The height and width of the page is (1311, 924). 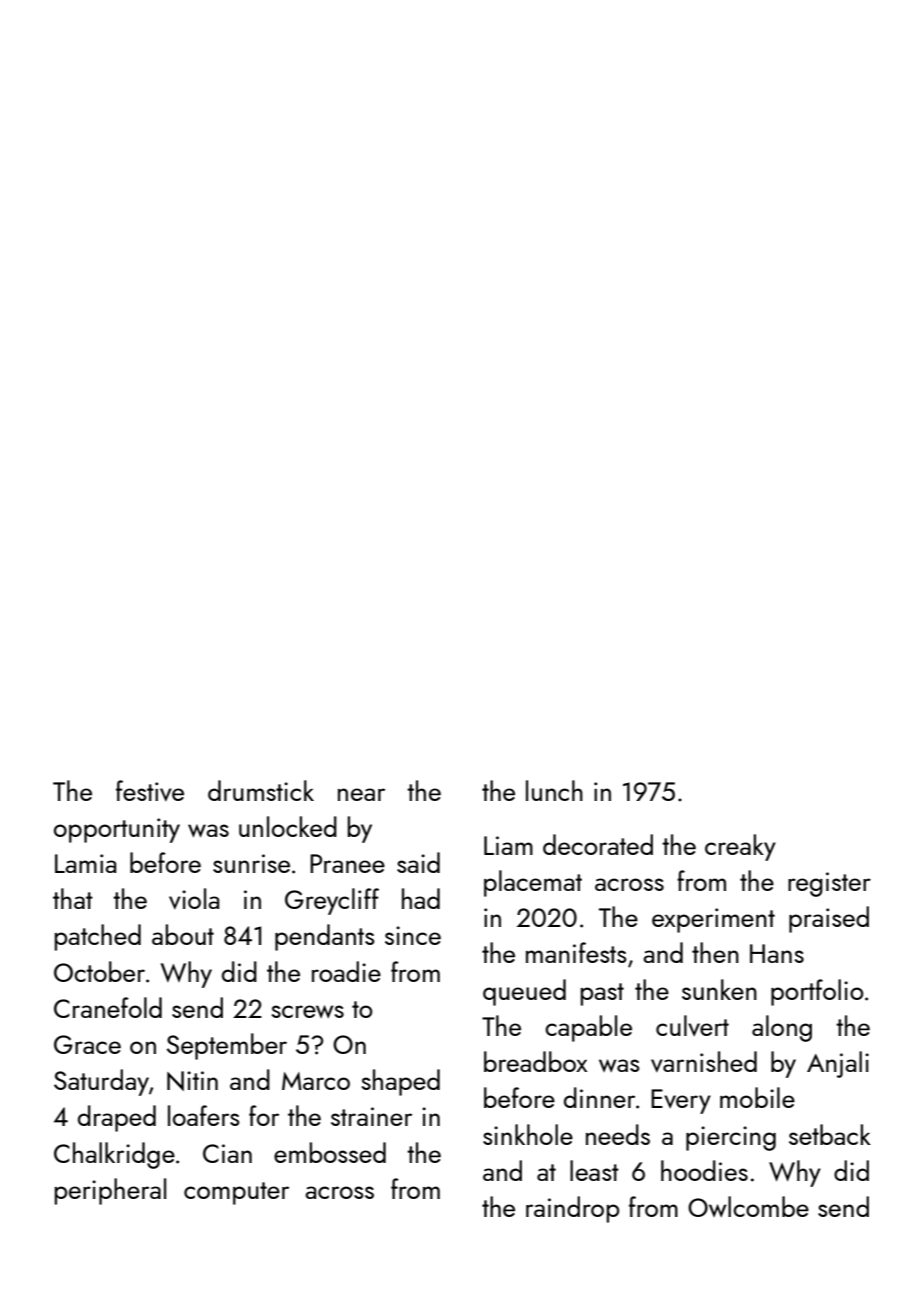 What do you see at coordinates (98, 937) in the page?
I see `patched` at bounding box center [98, 937].
